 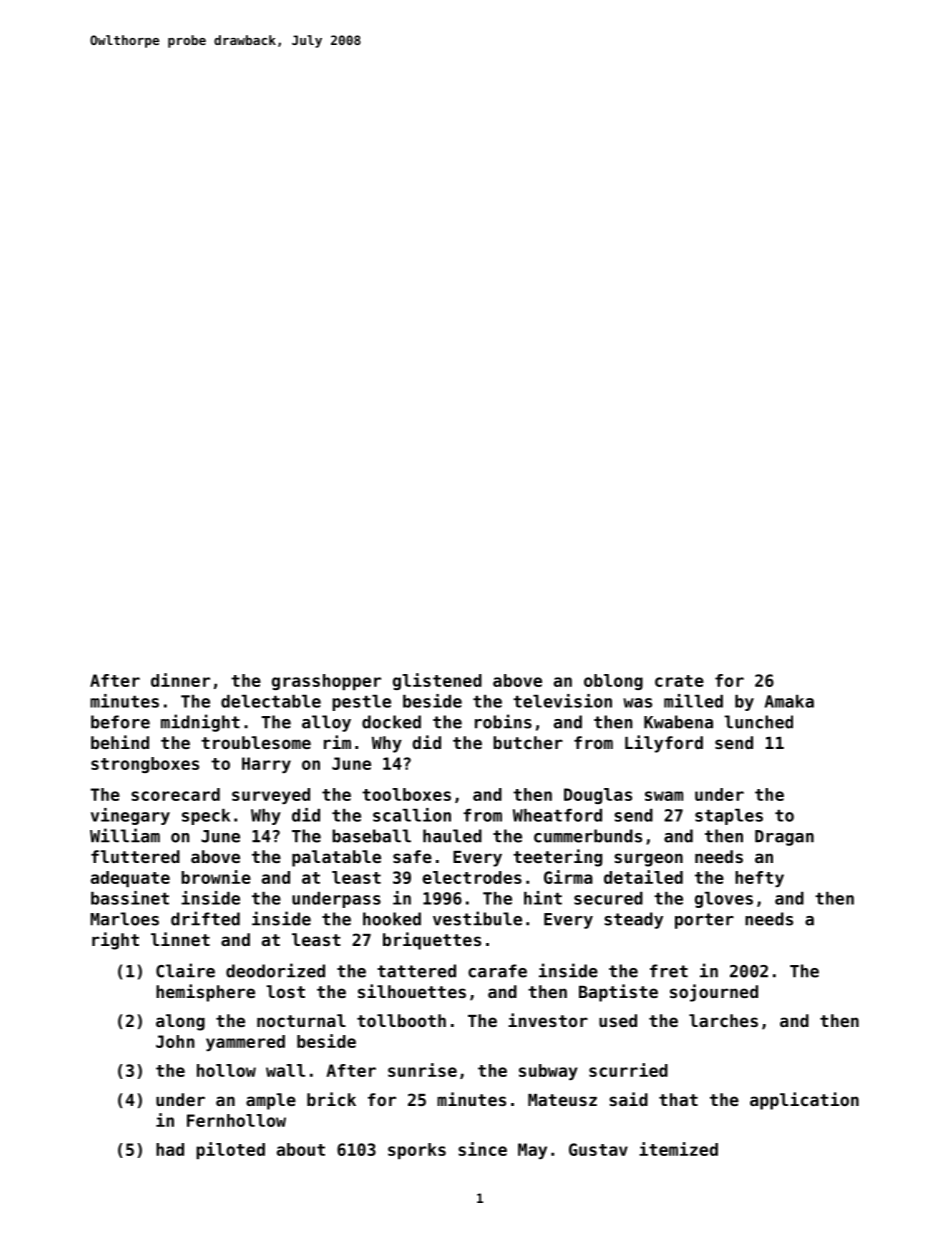 What do you see at coordinates (804, 1101) in the screenshot?
I see `application` at bounding box center [804, 1101].
